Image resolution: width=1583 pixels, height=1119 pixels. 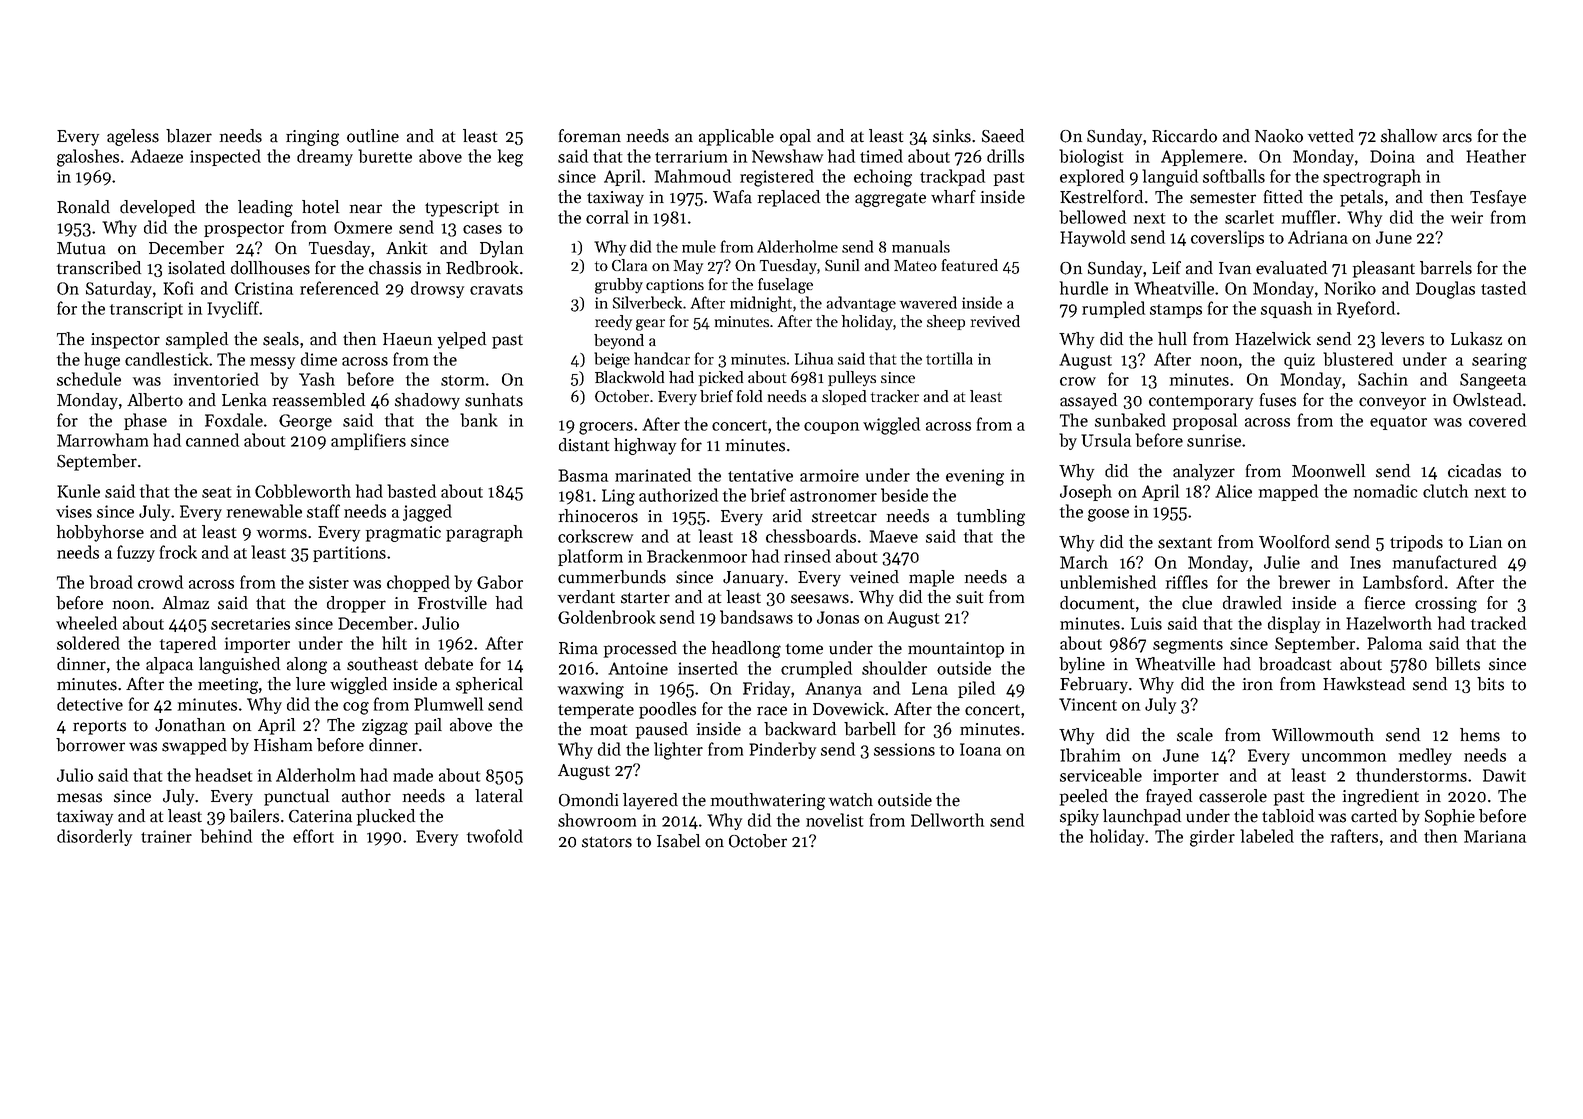 What do you see at coordinates (1235, 268) in the screenshot?
I see `Ivan` at bounding box center [1235, 268].
